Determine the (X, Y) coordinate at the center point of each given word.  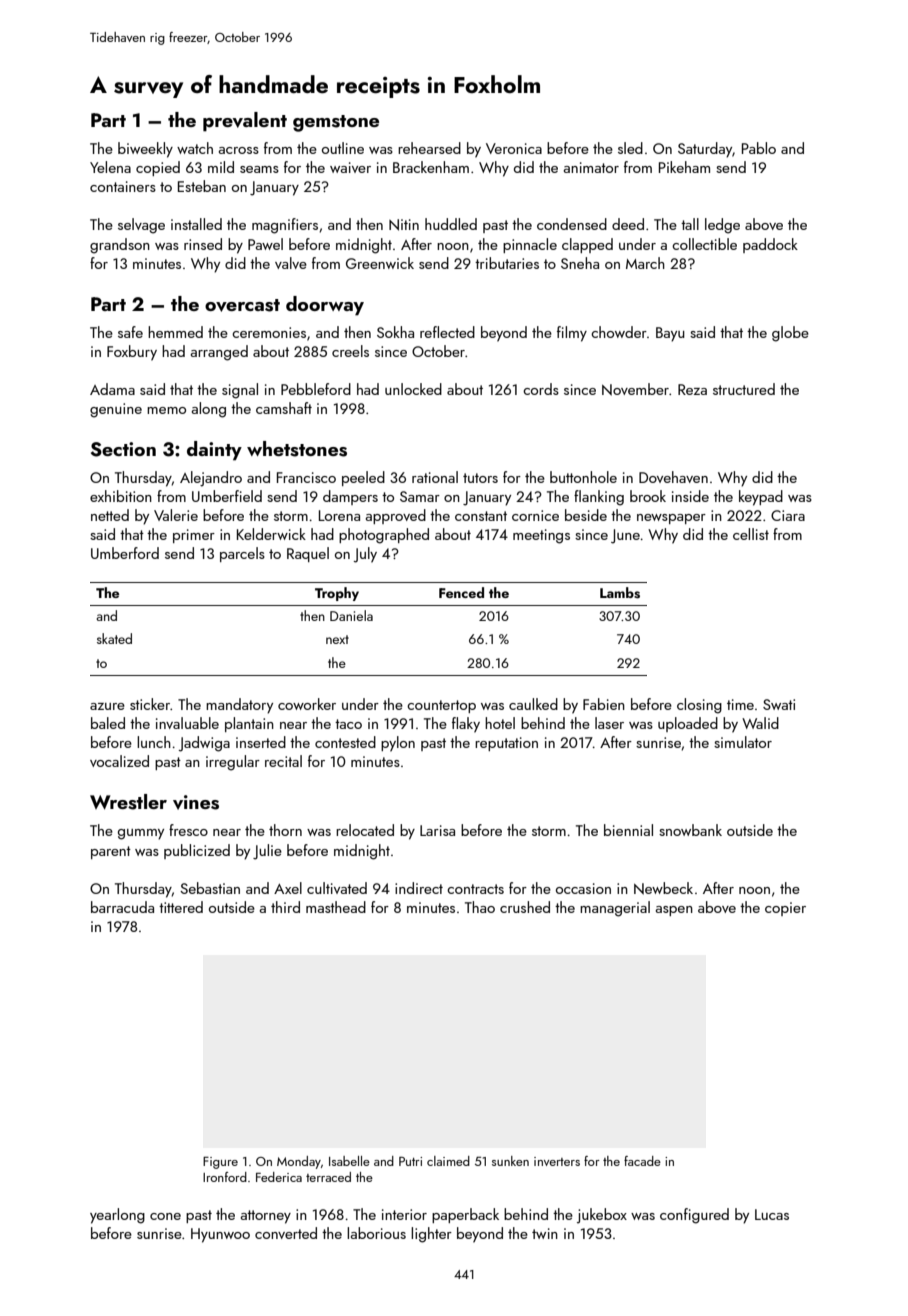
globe (790, 334)
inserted (261, 742)
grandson (120, 246)
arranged (219, 353)
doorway (325, 306)
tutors (480, 478)
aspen (674, 911)
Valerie (176, 515)
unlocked (413, 389)
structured (744, 389)
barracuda (122, 907)
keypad (761, 498)
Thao (480, 907)
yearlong (117, 1216)
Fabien (604, 704)
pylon (398, 744)
